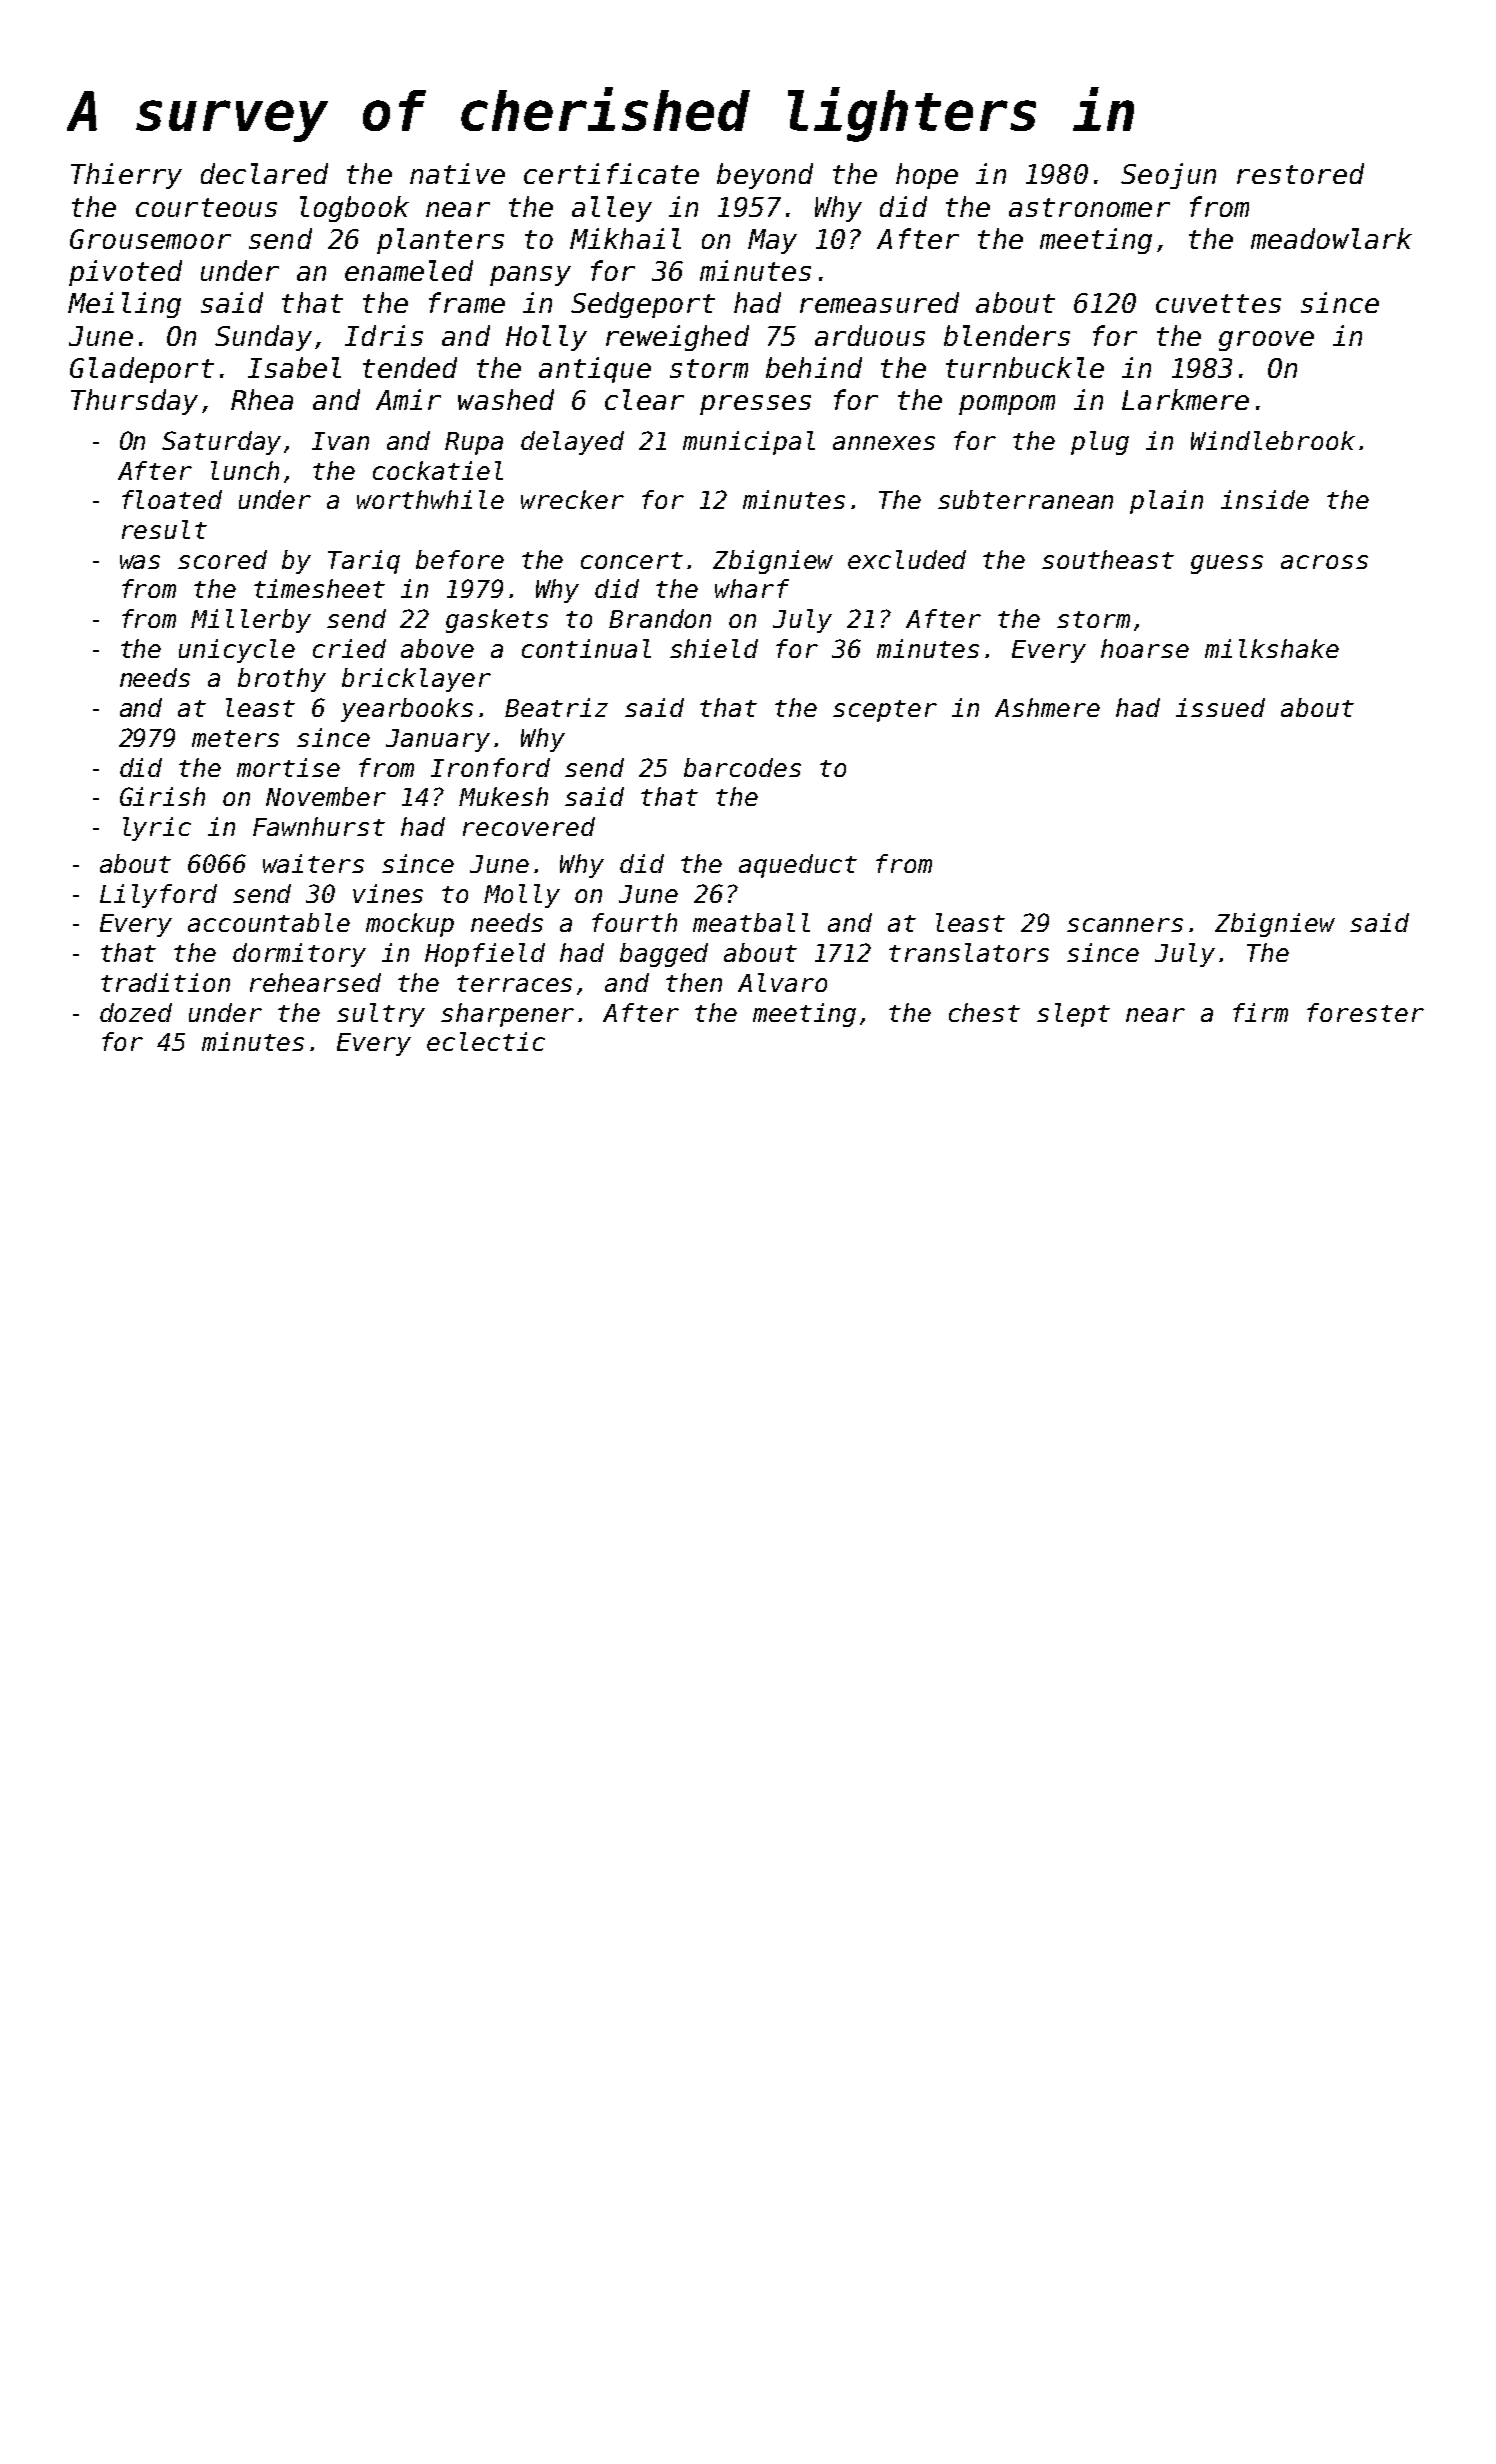 Image resolution: width=1496 pixels, height=2464 pixels. What do you see at coordinates (714, 648) in the page?
I see `shield` at bounding box center [714, 648].
